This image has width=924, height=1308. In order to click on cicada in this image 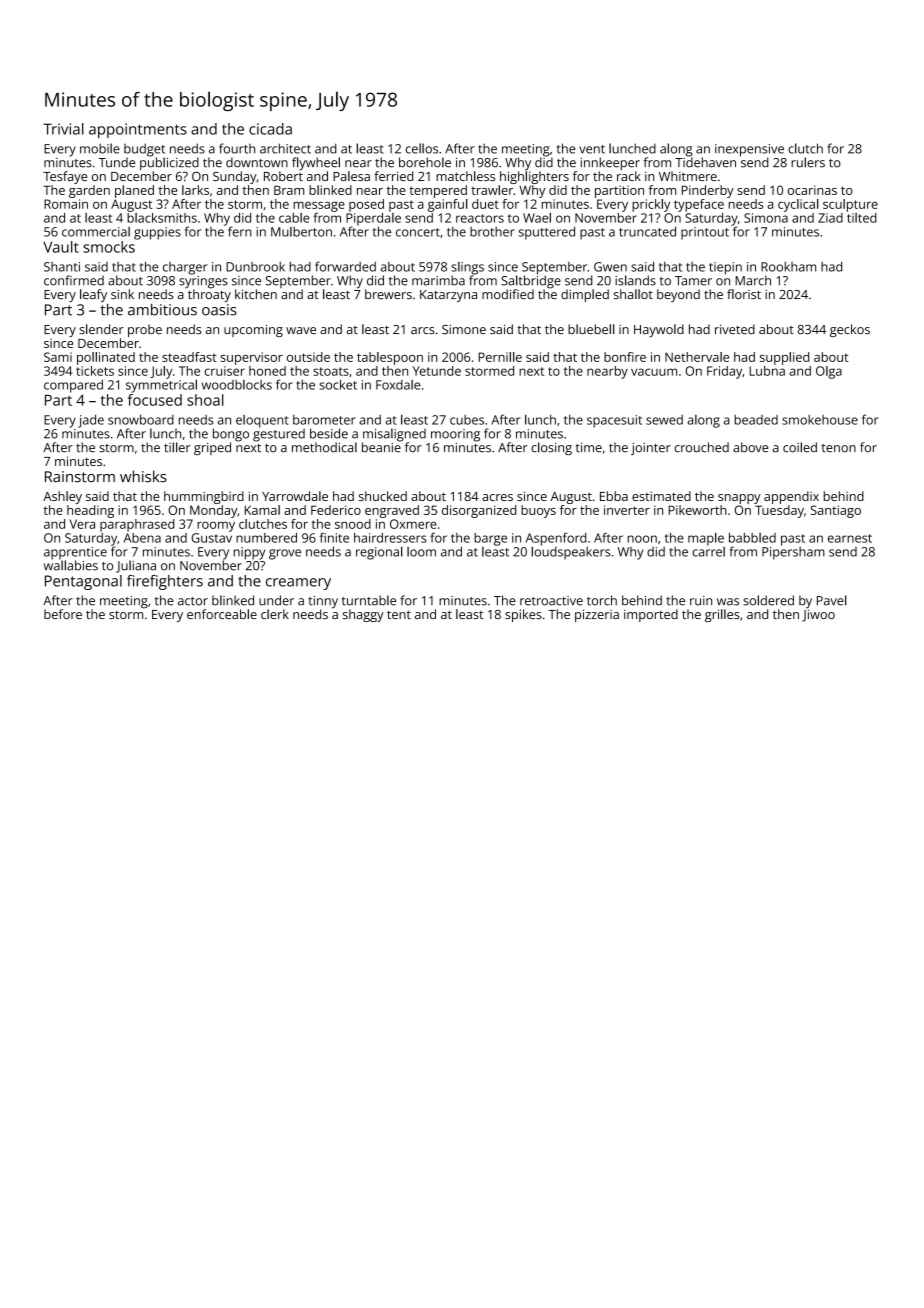, I will do `click(270, 129)`.
